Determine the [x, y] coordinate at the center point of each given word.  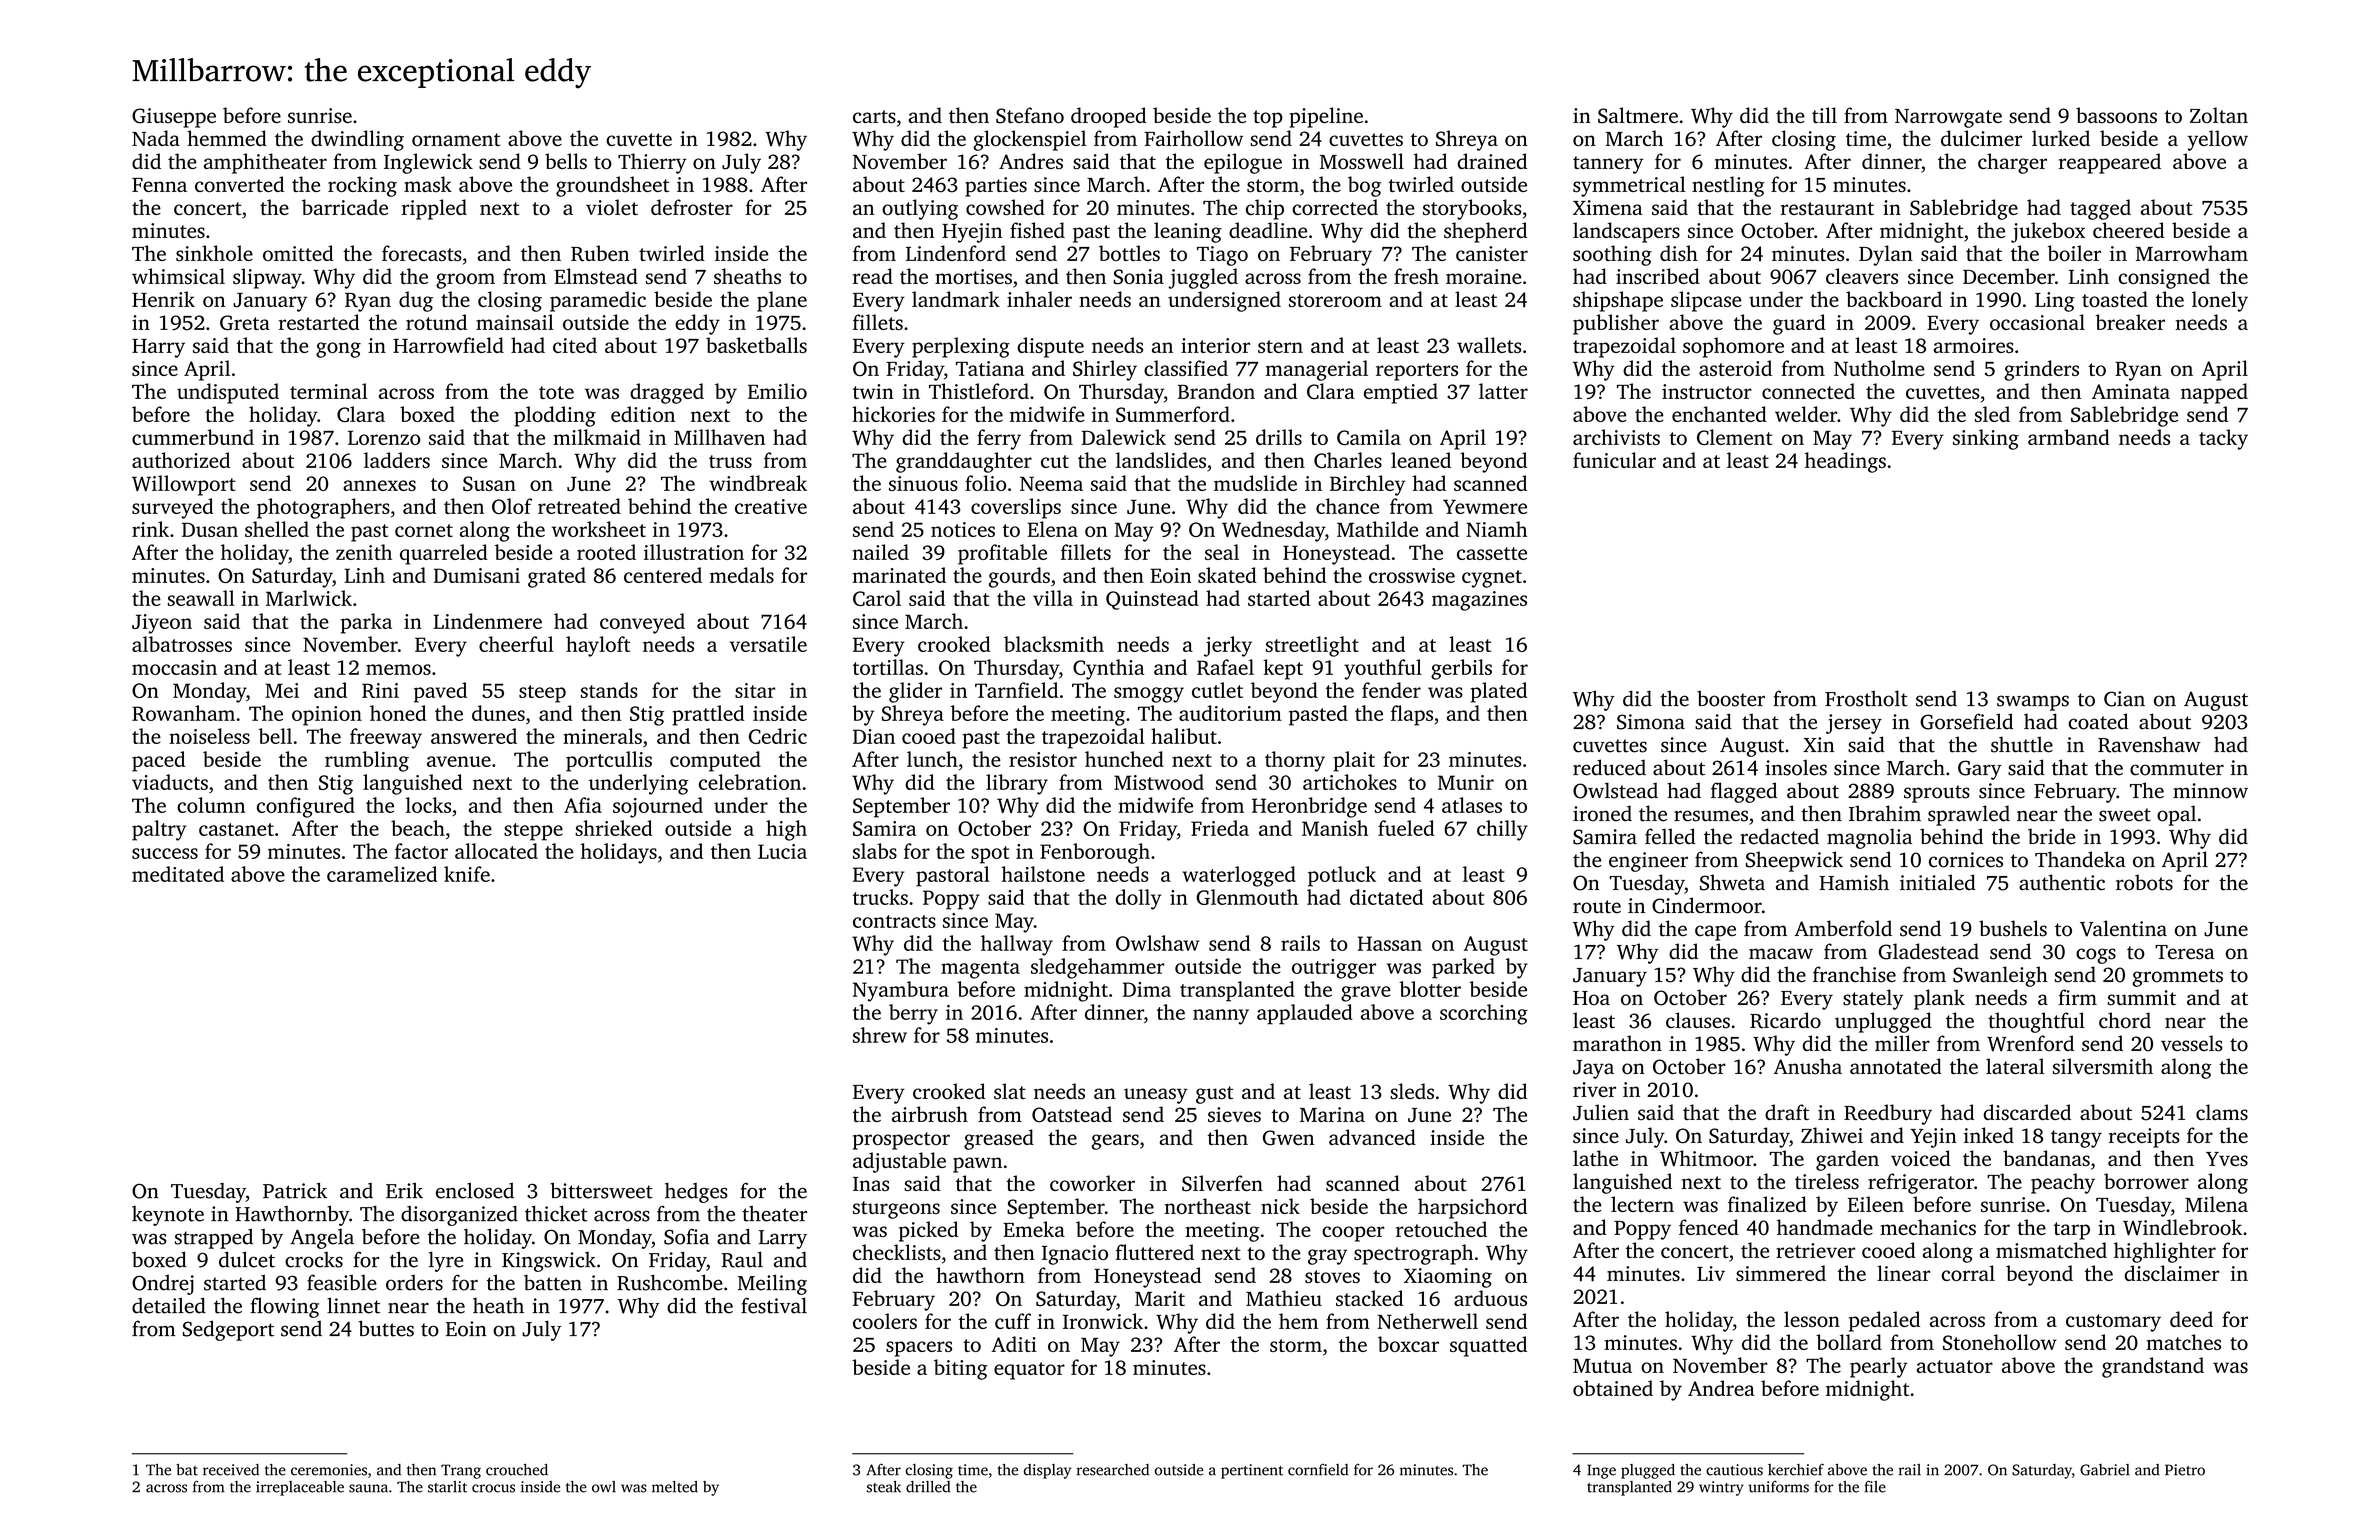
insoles [1796, 767]
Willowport [184, 485]
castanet [236, 829]
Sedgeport [228, 1330]
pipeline [1326, 117]
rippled [434, 209]
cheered [2128, 230]
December [2009, 276]
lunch [932, 759]
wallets [1489, 345]
